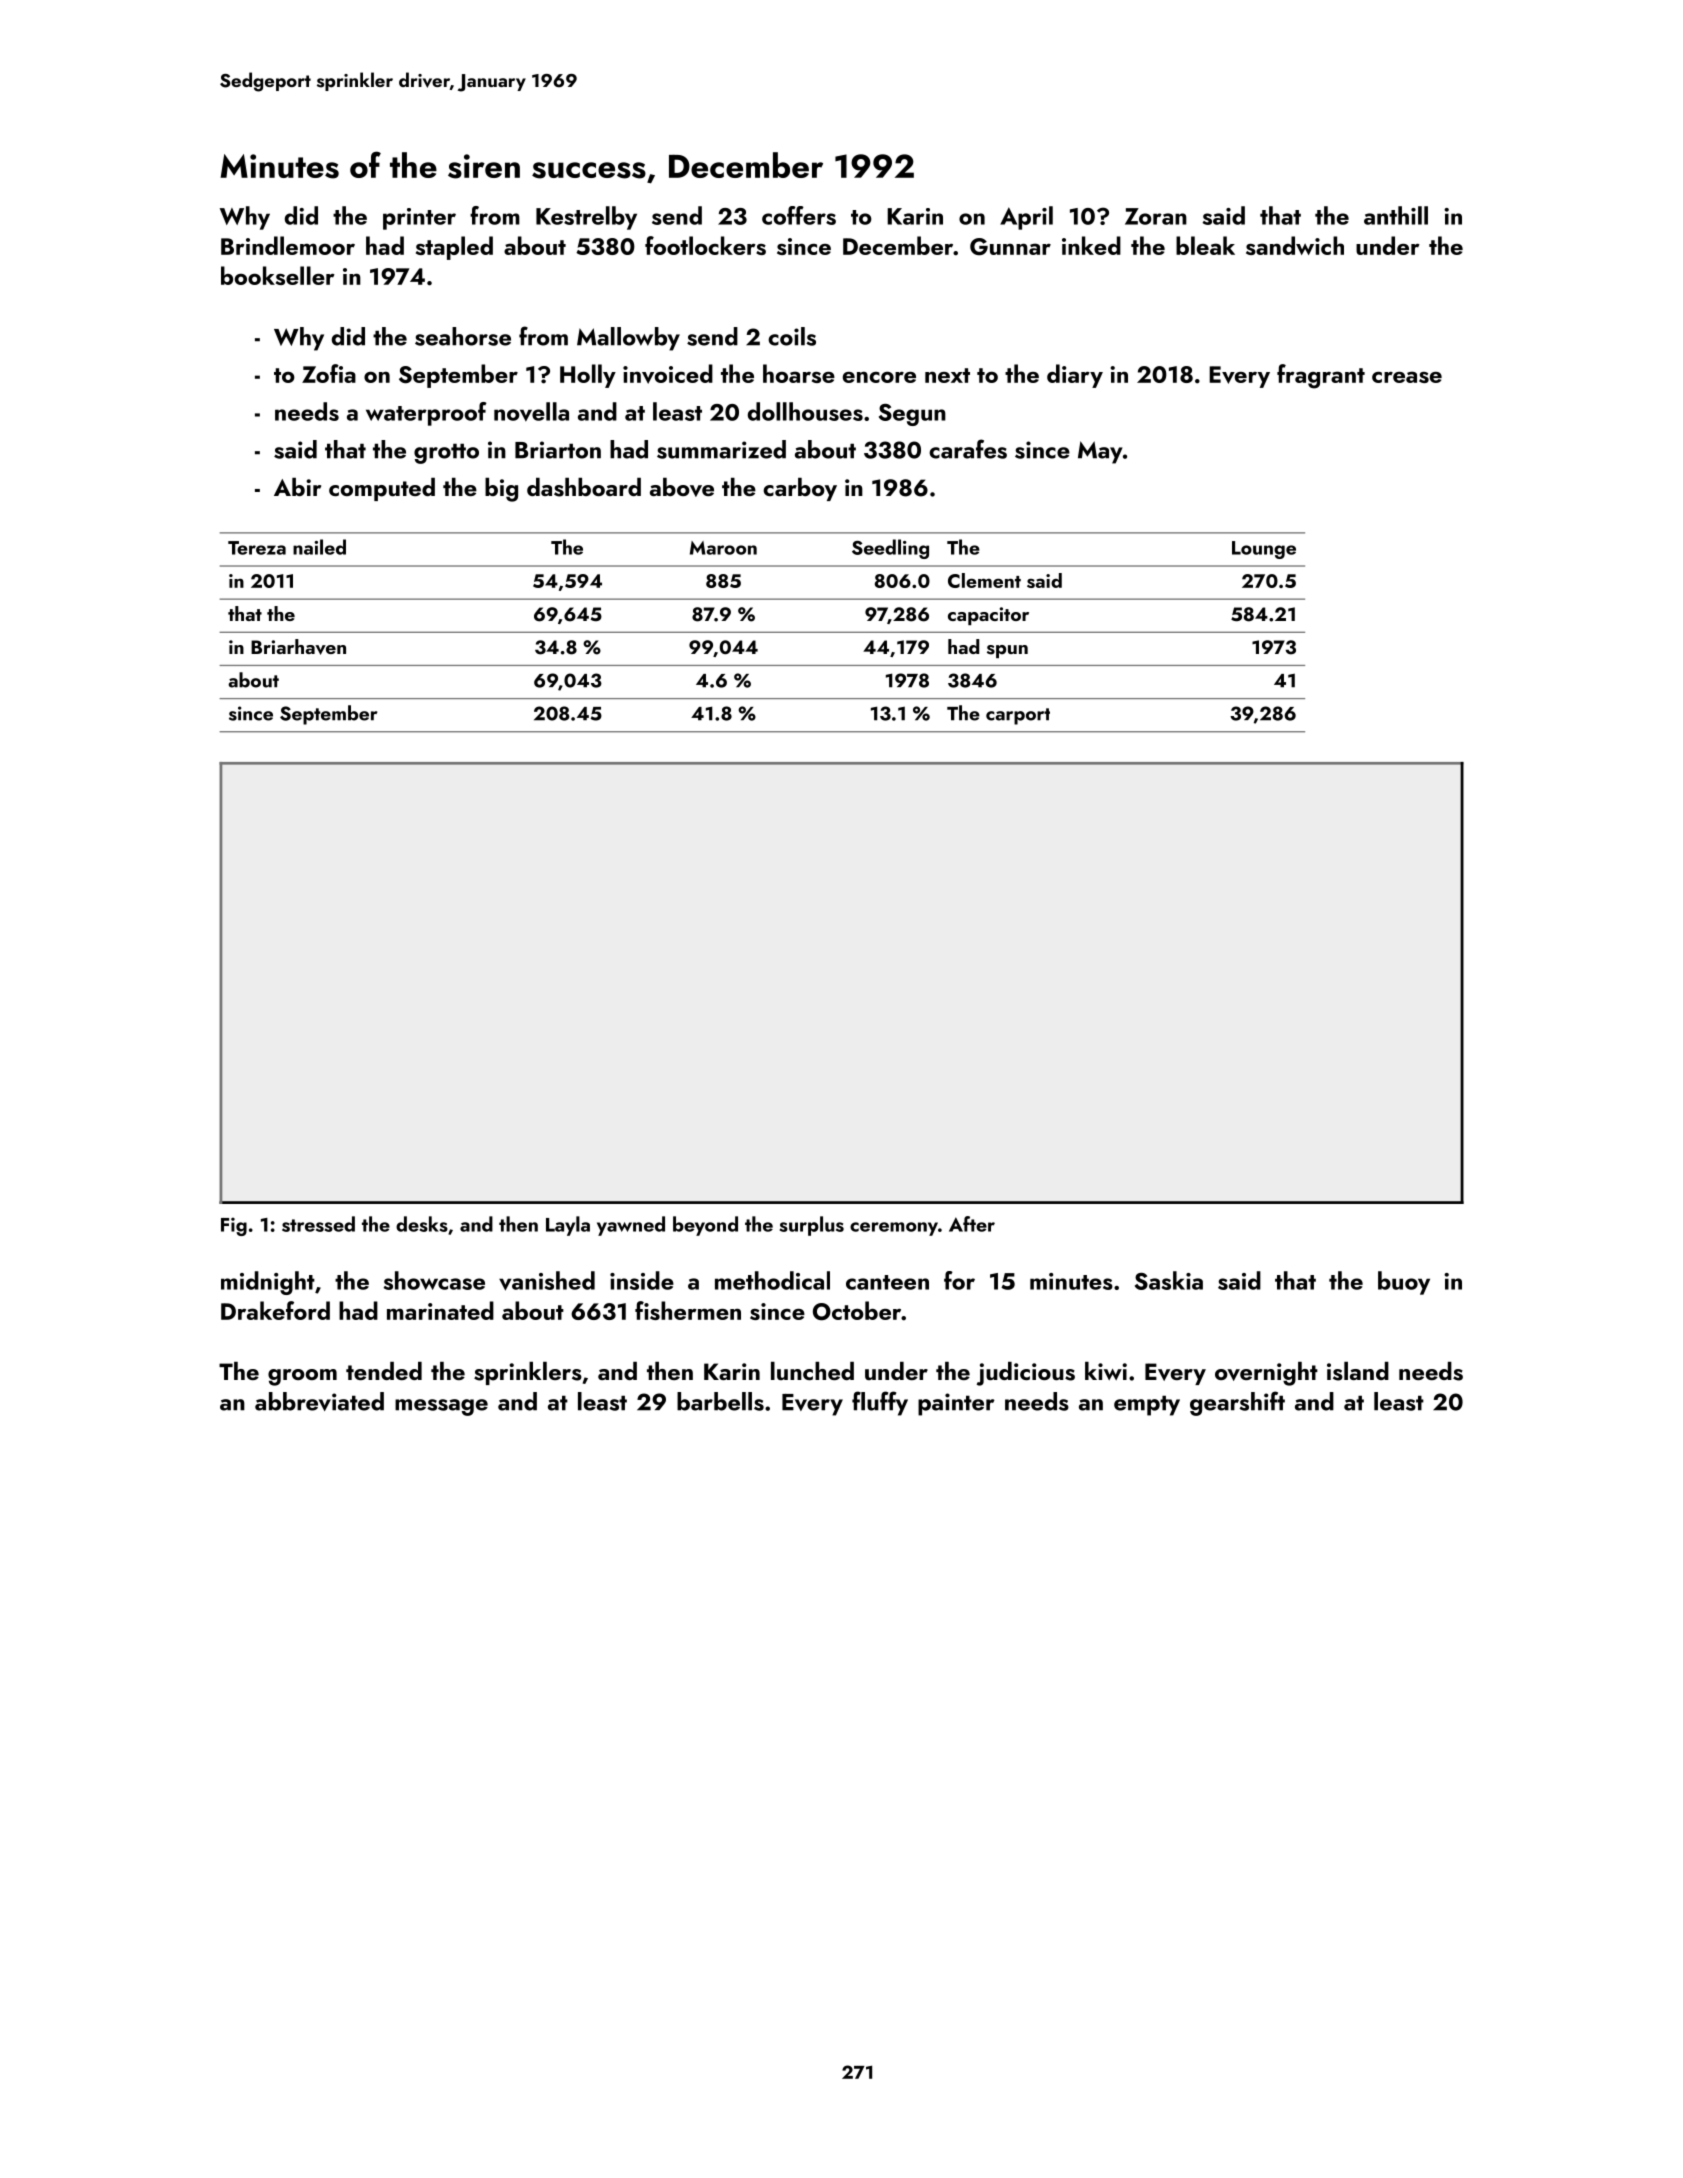 This screenshot has width=1683, height=2178. Describe the element at coordinates (1404, 1283) in the screenshot. I see `buoy` at that location.
